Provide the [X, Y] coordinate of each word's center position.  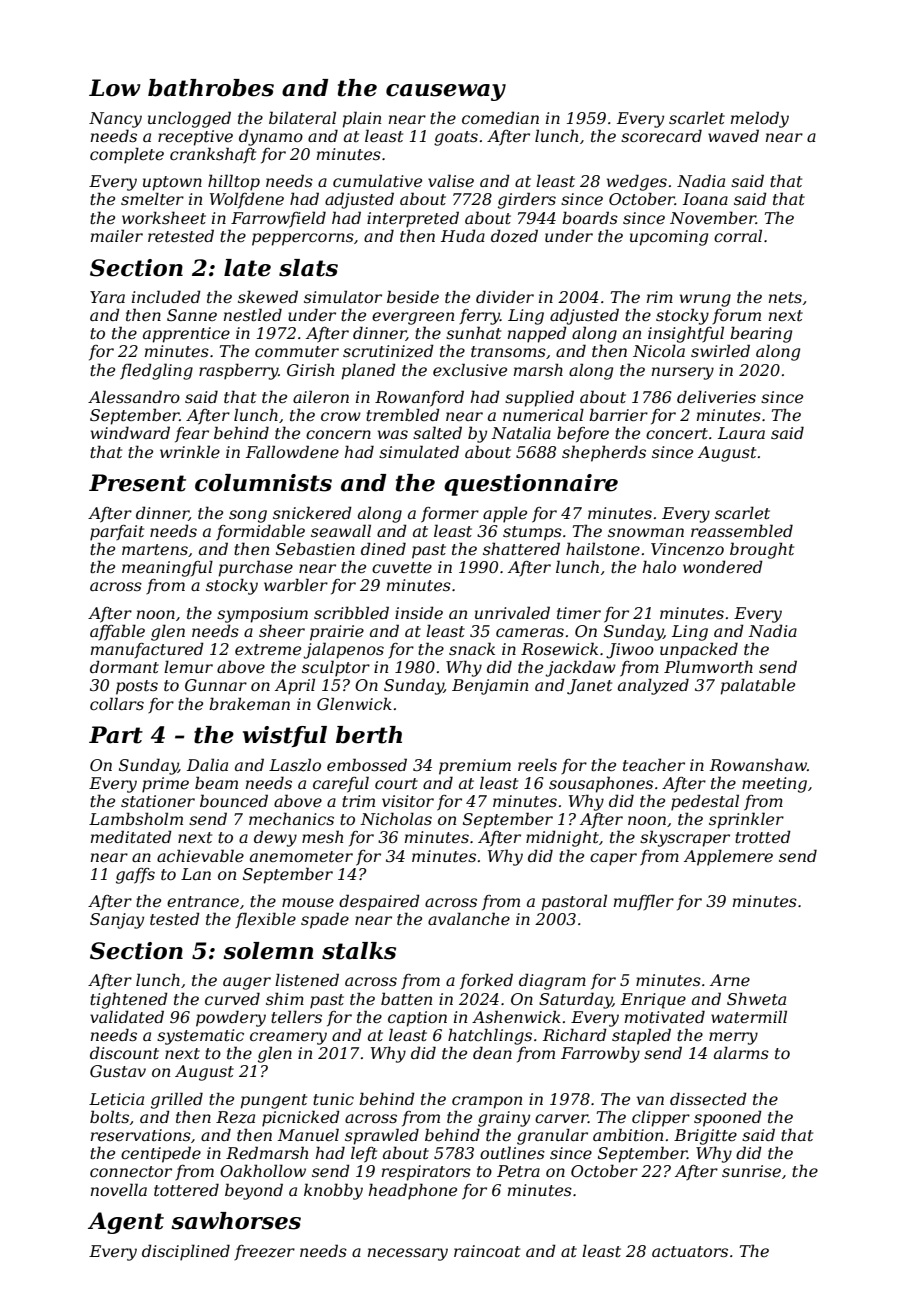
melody [760, 119]
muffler [644, 902]
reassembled [742, 530]
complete [127, 155]
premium [475, 767]
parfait [117, 533]
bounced [234, 800]
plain [362, 119]
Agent [126, 1223]
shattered [521, 548]
